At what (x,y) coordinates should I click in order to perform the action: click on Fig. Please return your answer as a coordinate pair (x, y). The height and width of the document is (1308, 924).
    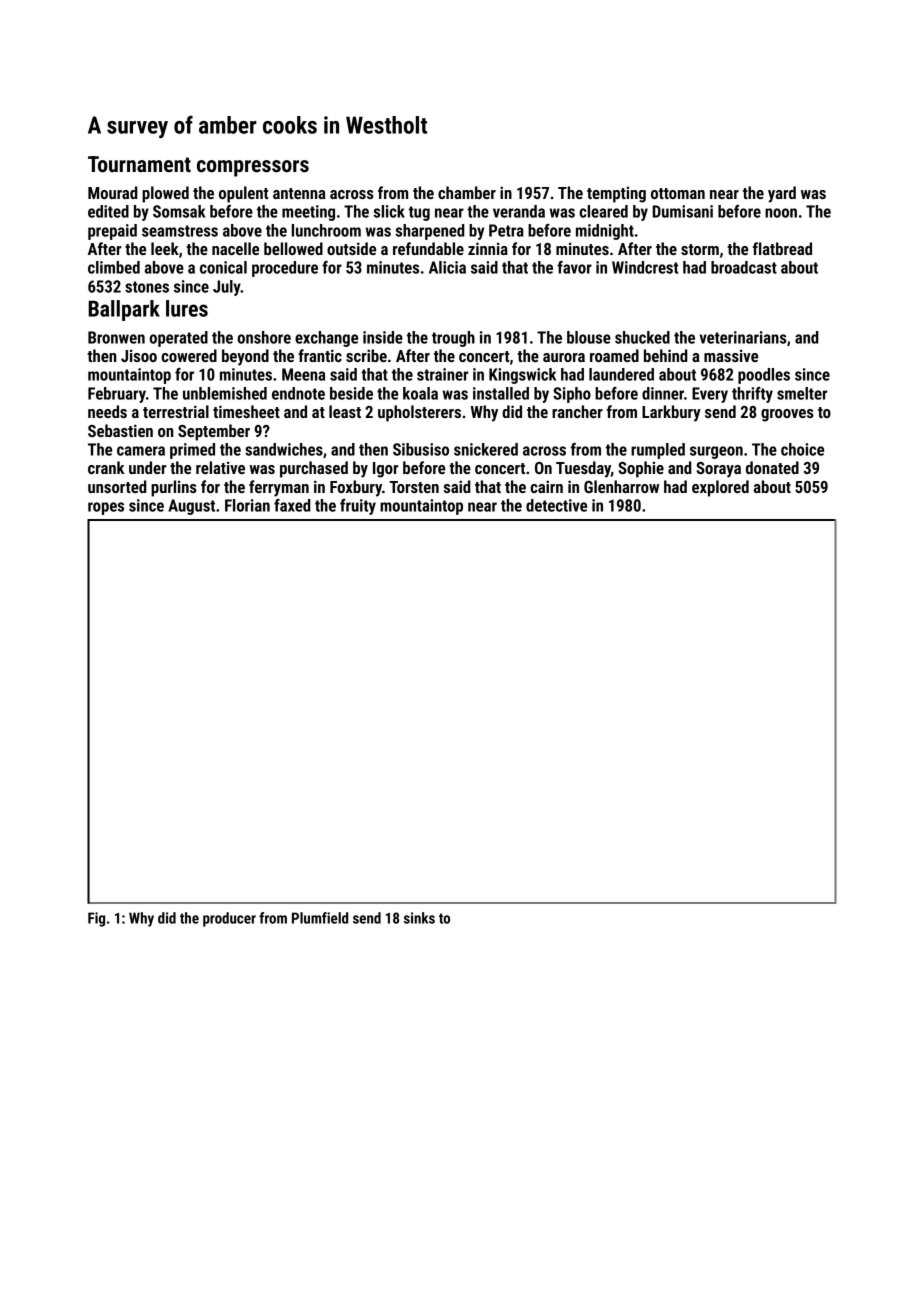
    Looking at the image, I should click on (96, 919).
